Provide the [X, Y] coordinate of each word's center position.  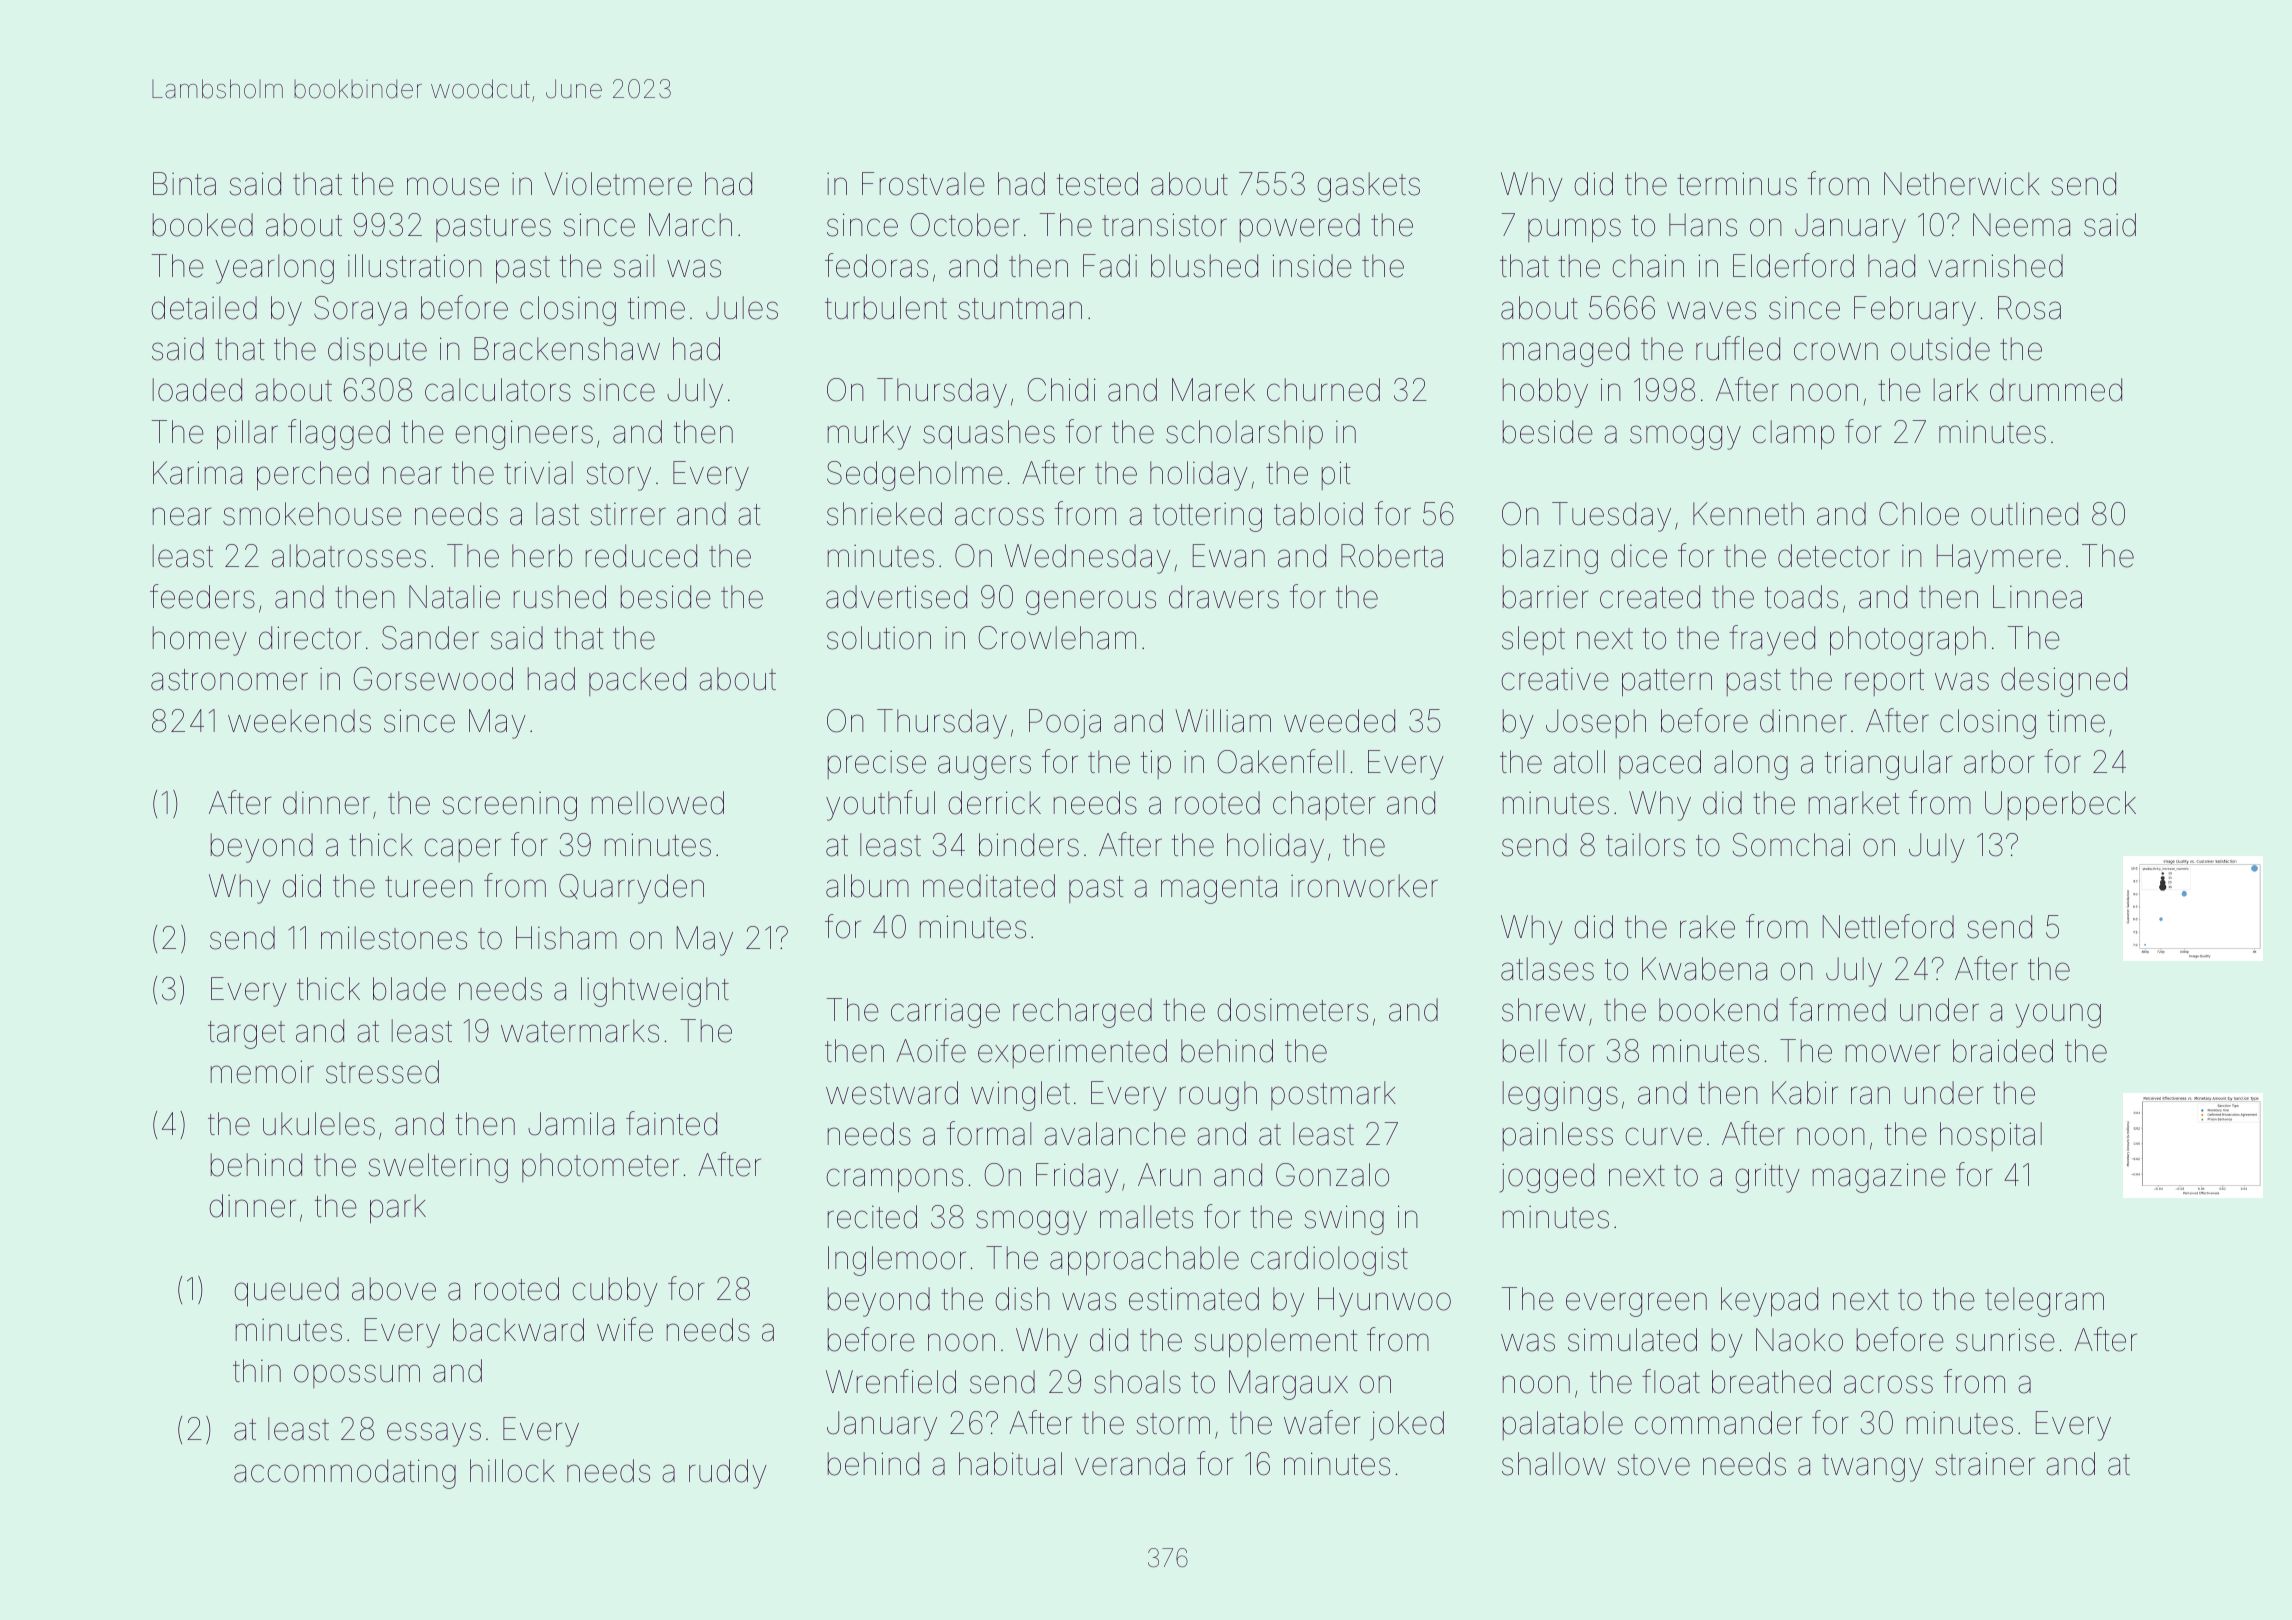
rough [1218, 1096]
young [2058, 1015]
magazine [1879, 1178]
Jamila [571, 1124]
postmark [1333, 1095]
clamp [1793, 435]
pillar [247, 435]
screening [509, 806]
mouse [453, 186]
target [246, 1035]
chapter [1324, 805]
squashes [989, 435]
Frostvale [923, 184]
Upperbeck [2060, 806]
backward [518, 1330]
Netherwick [1962, 184]
